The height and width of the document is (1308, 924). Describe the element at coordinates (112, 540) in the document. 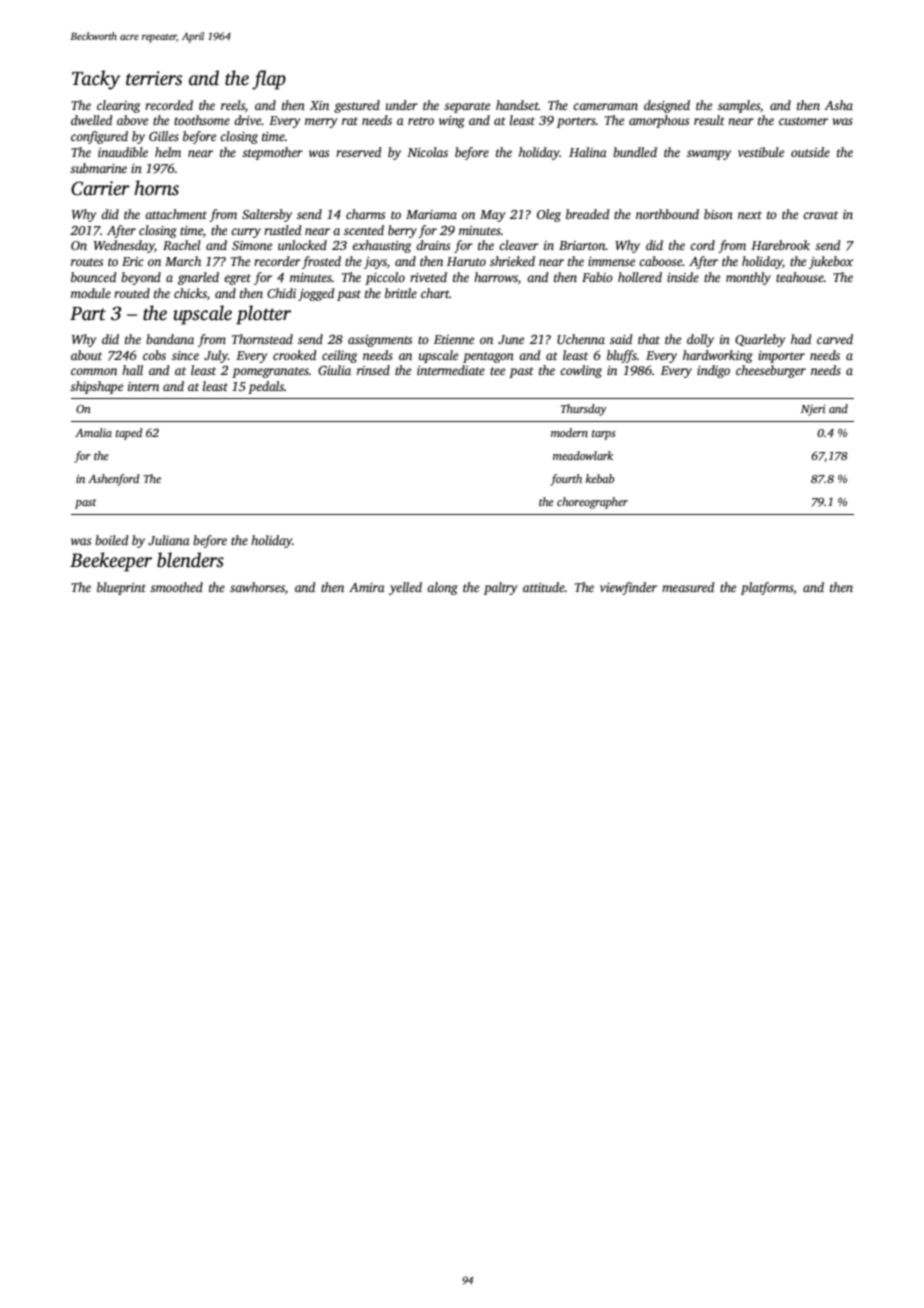

I see `boiled` at that location.
